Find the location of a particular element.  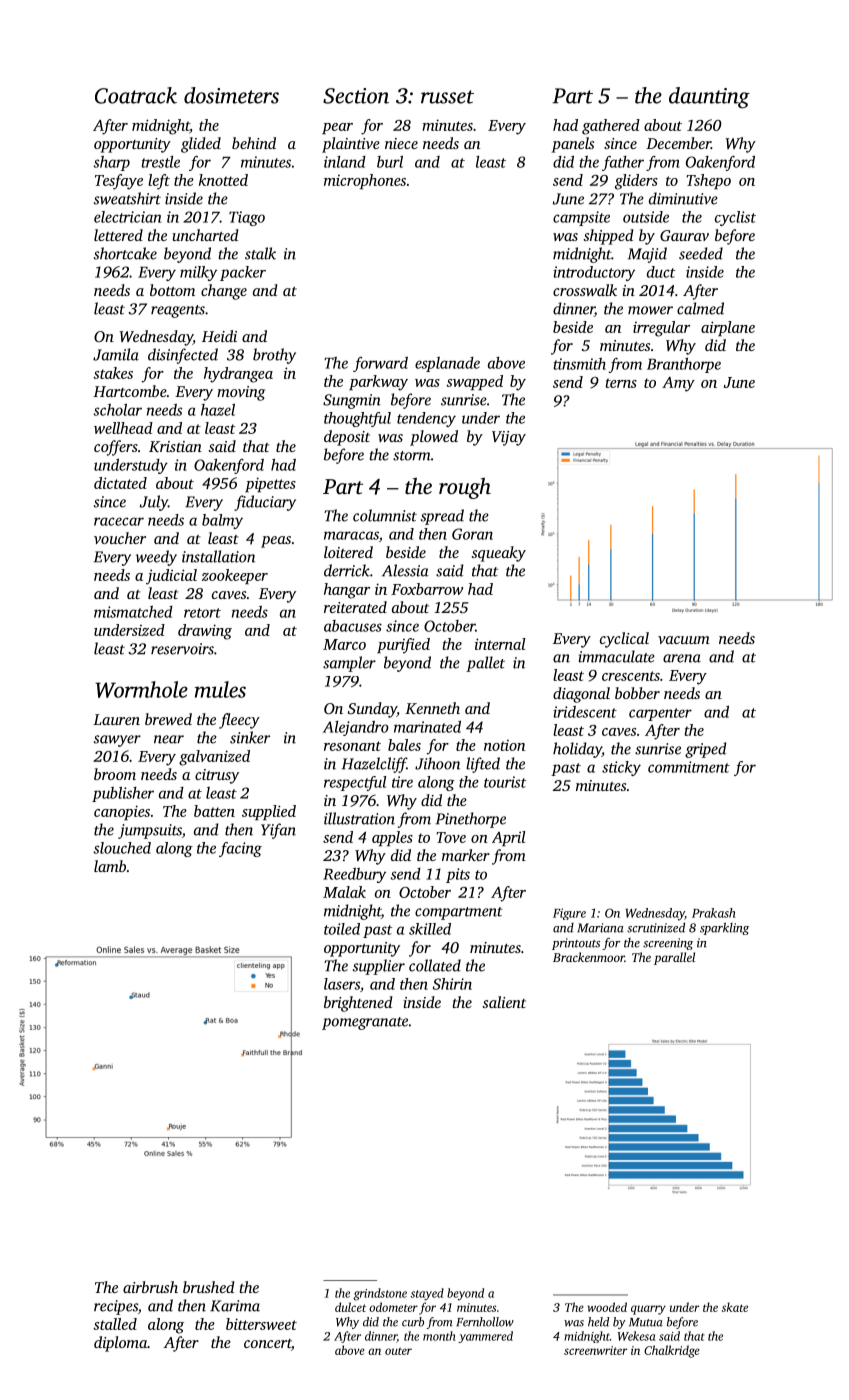

terns is located at coordinates (621, 383).
